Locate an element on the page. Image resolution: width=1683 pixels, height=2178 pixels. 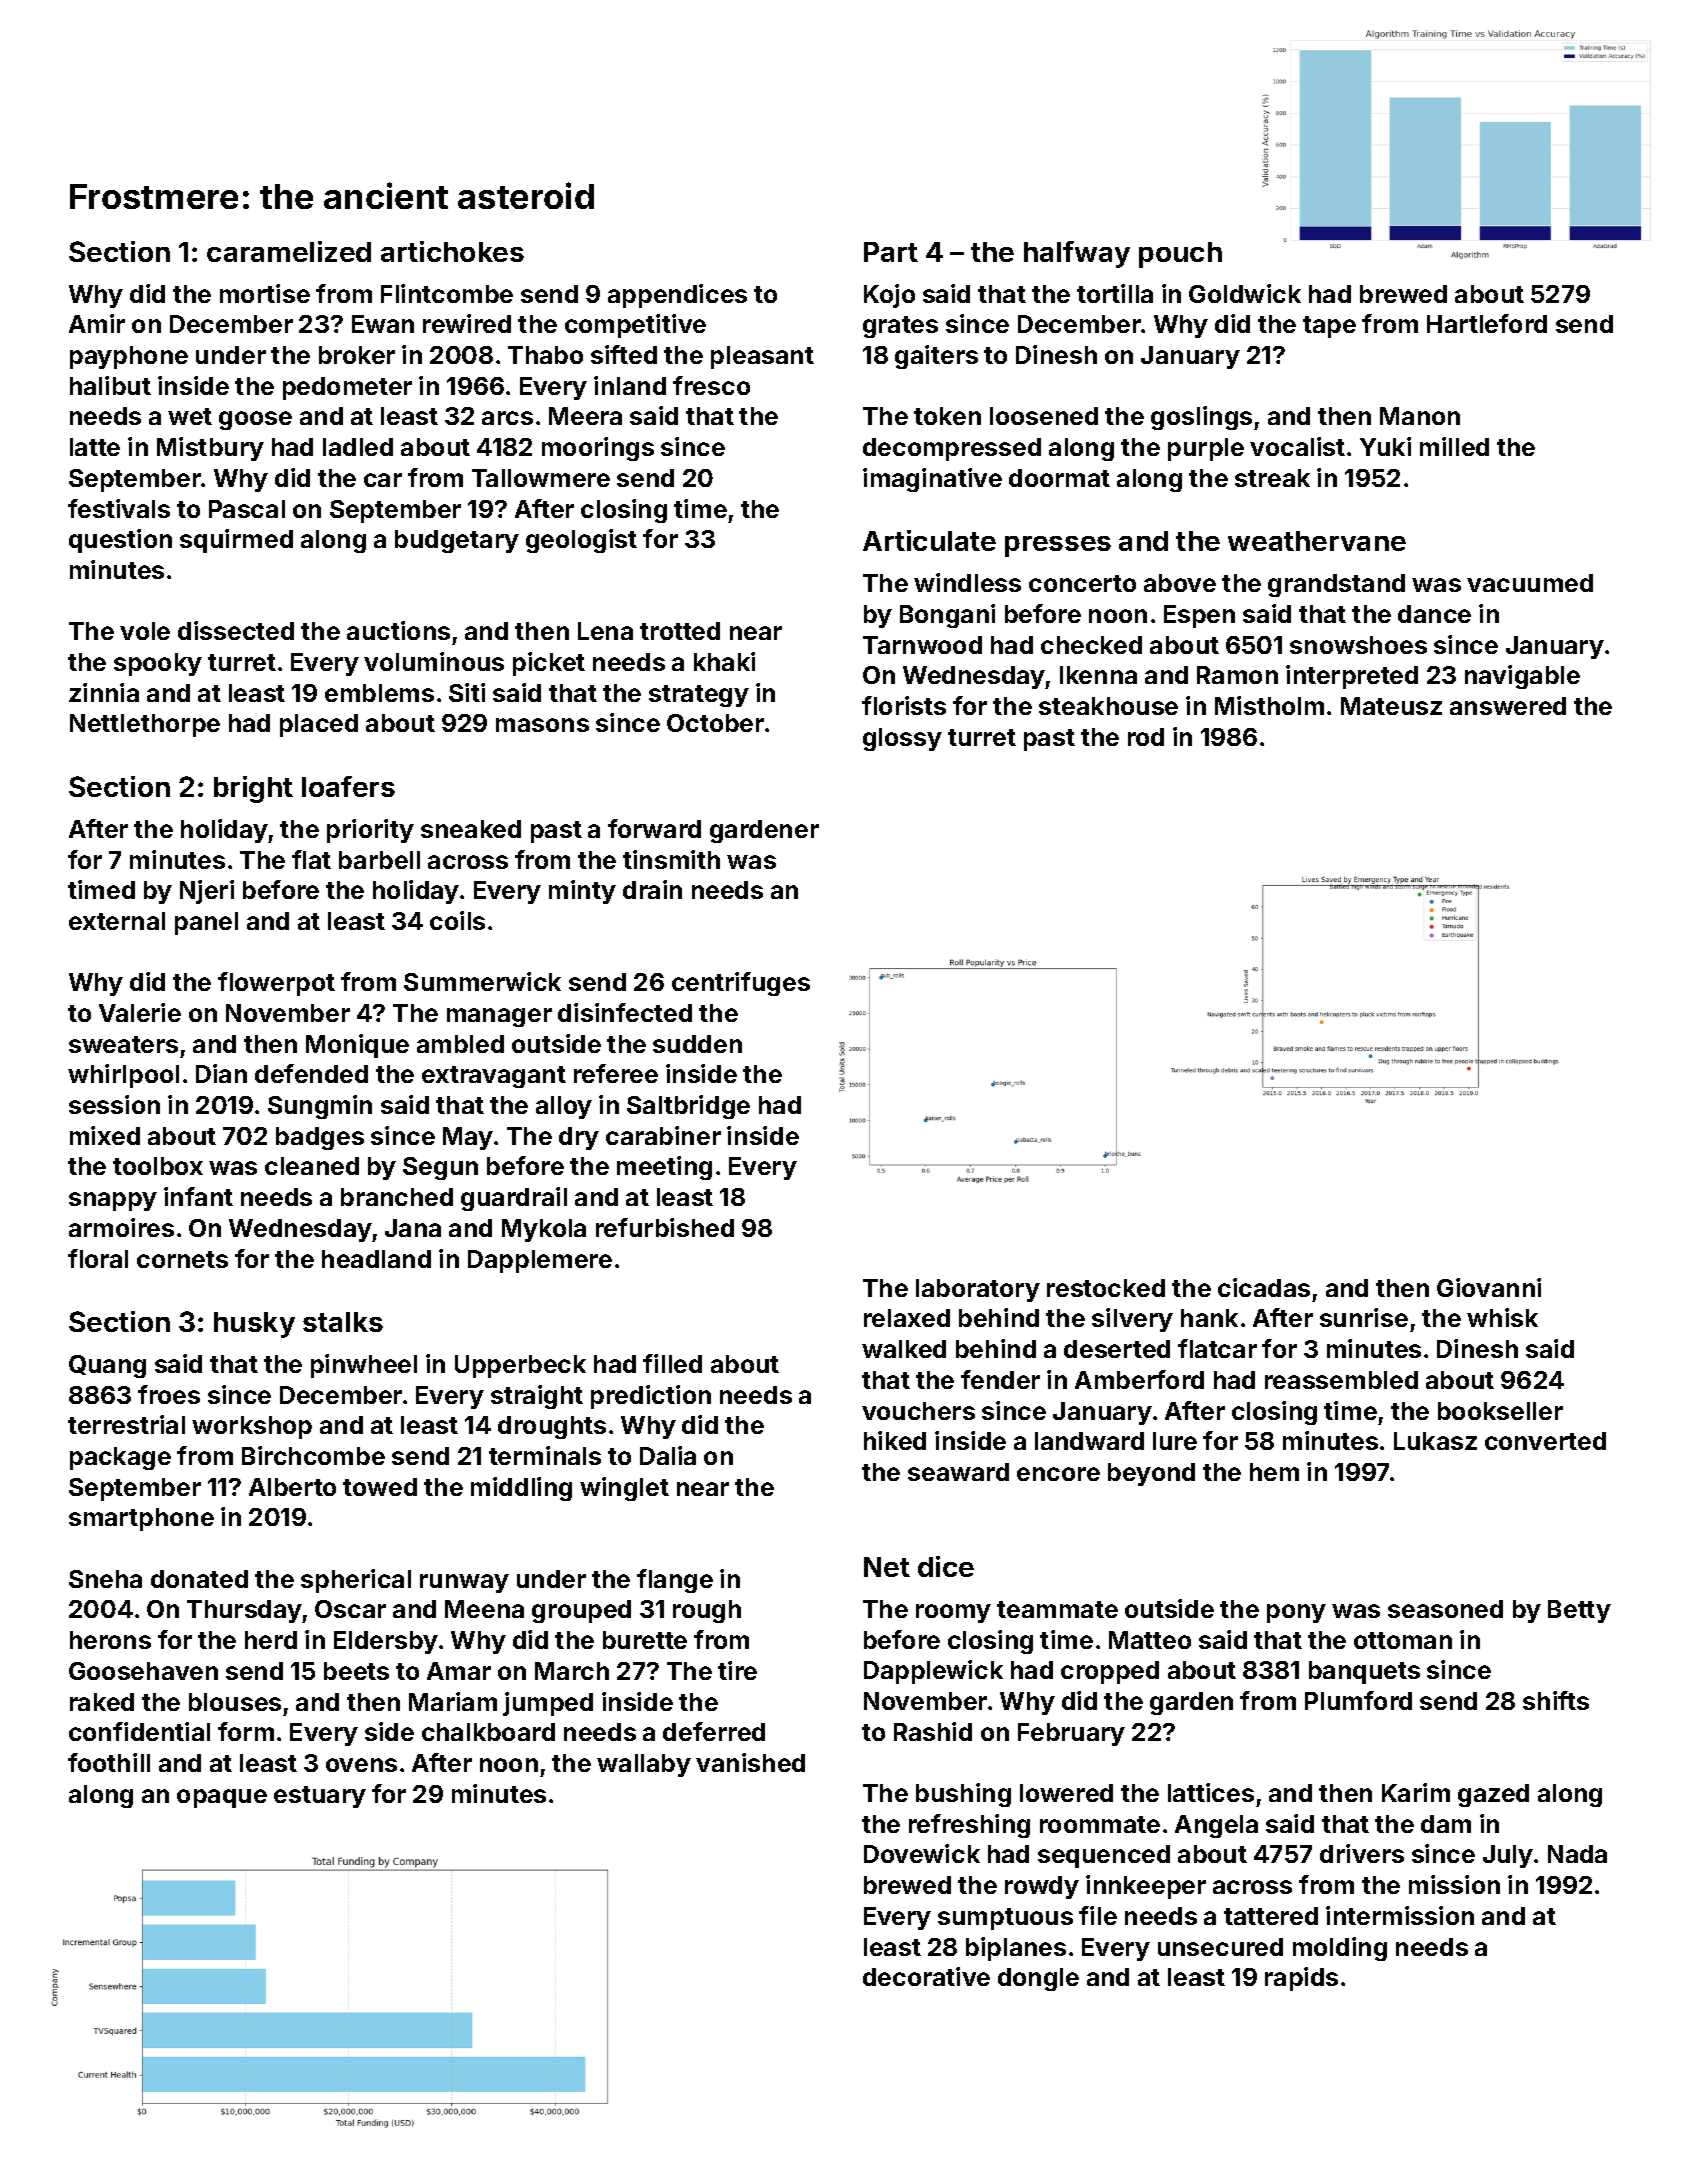
opaque is located at coordinates (222, 1798).
